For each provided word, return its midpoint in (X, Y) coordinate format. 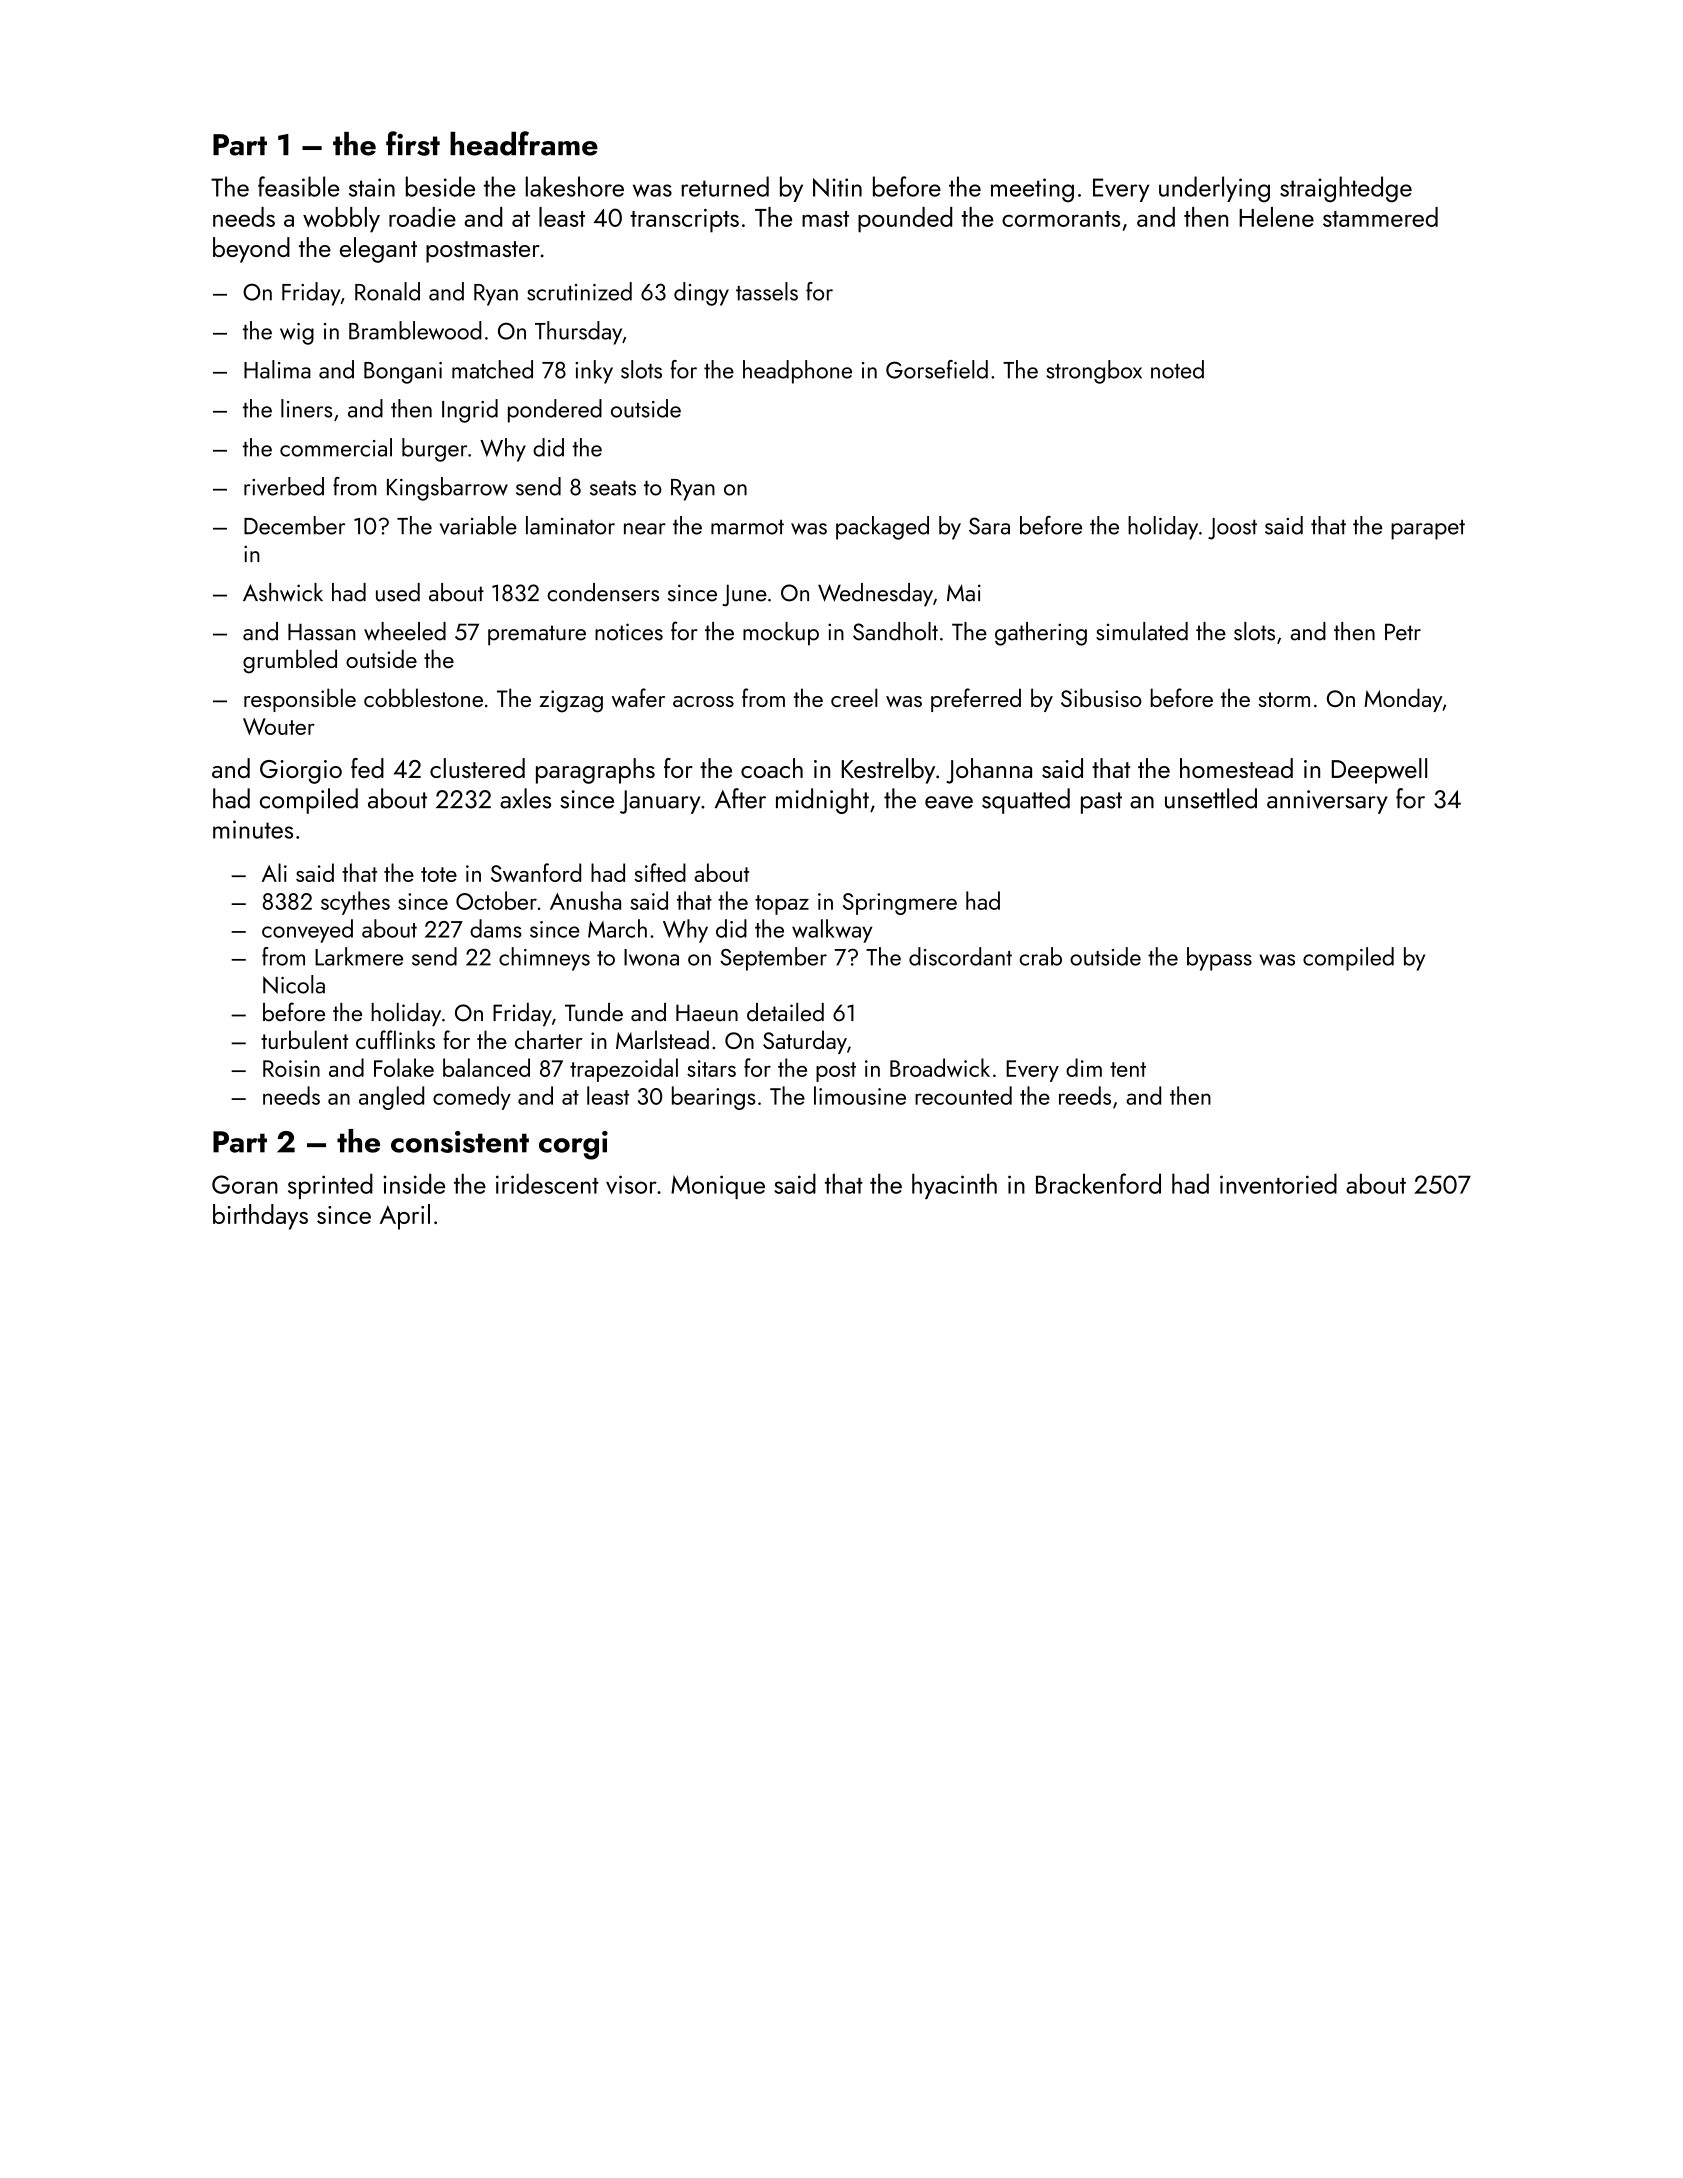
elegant (378, 250)
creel (854, 697)
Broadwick (940, 1067)
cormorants (1061, 219)
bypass (1219, 959)
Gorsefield (937, 369)
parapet (1428, 529)
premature (537, 635)
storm (1284, 699)
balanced (486, 1067)
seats (613, 488)
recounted (963, 1095)
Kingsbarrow (447, 489)
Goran (245, 1184)
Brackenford (1098, 1183)
